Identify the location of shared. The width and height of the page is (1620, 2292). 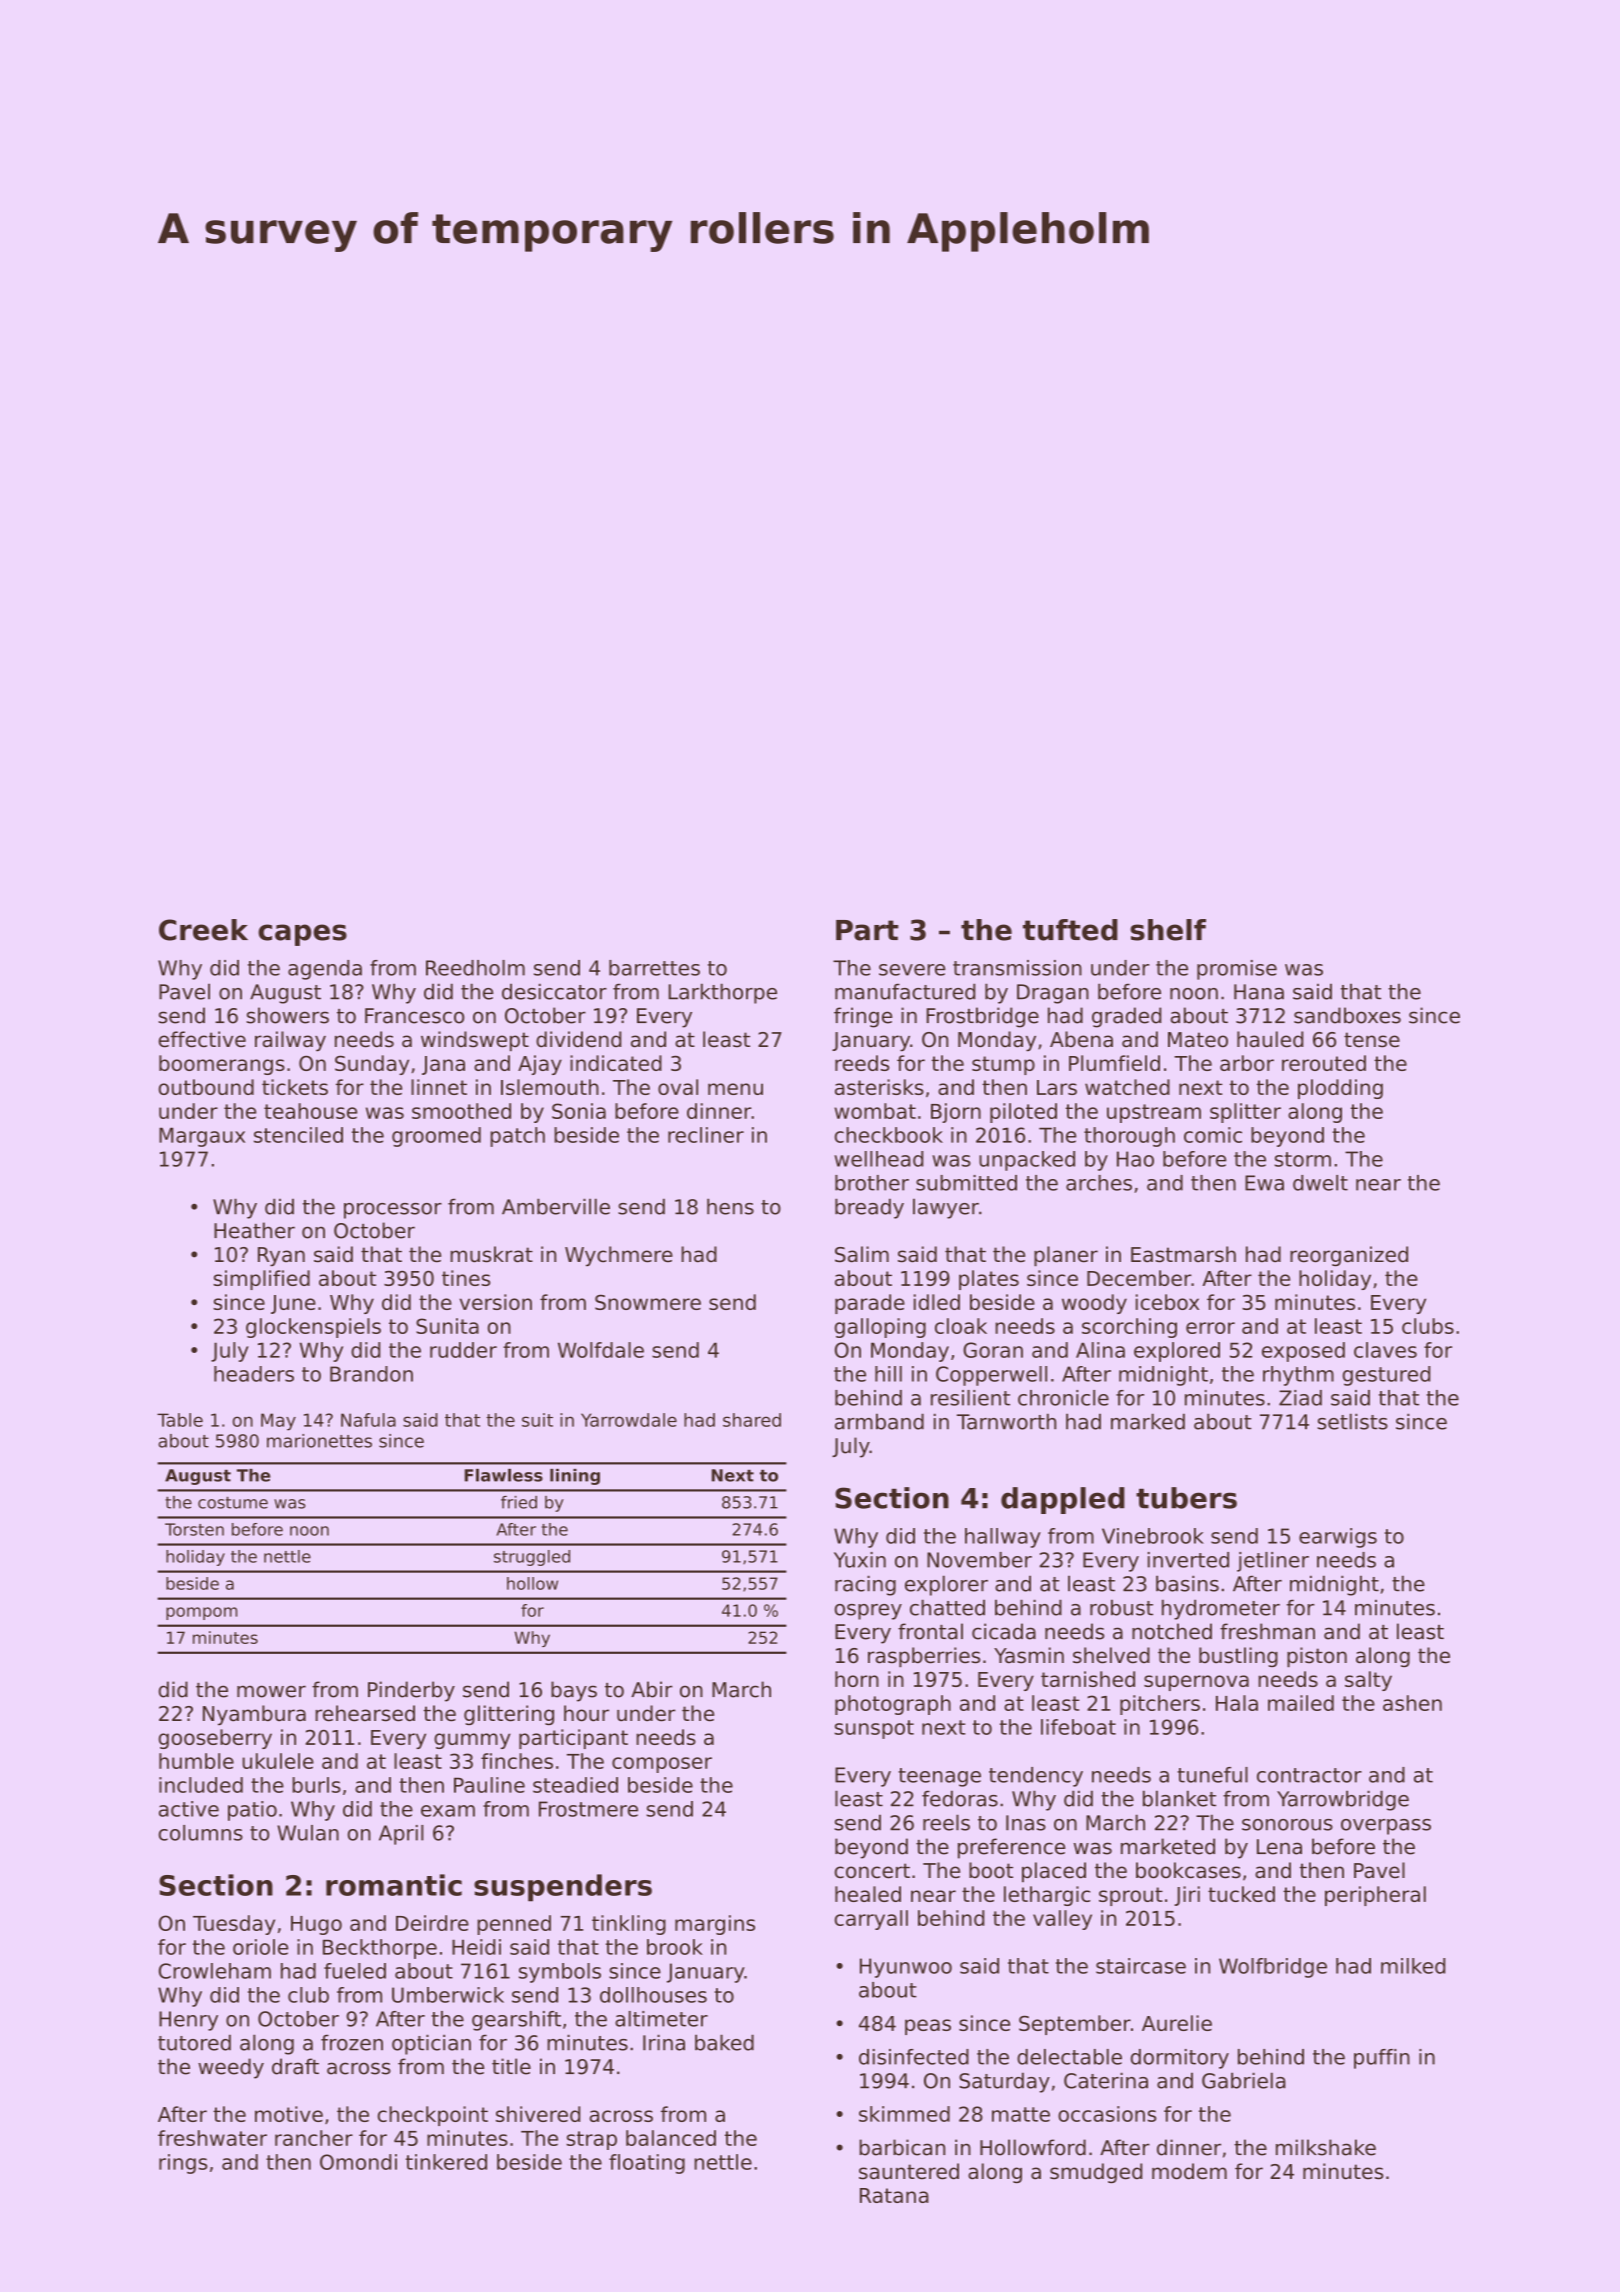
(752, 1420).
